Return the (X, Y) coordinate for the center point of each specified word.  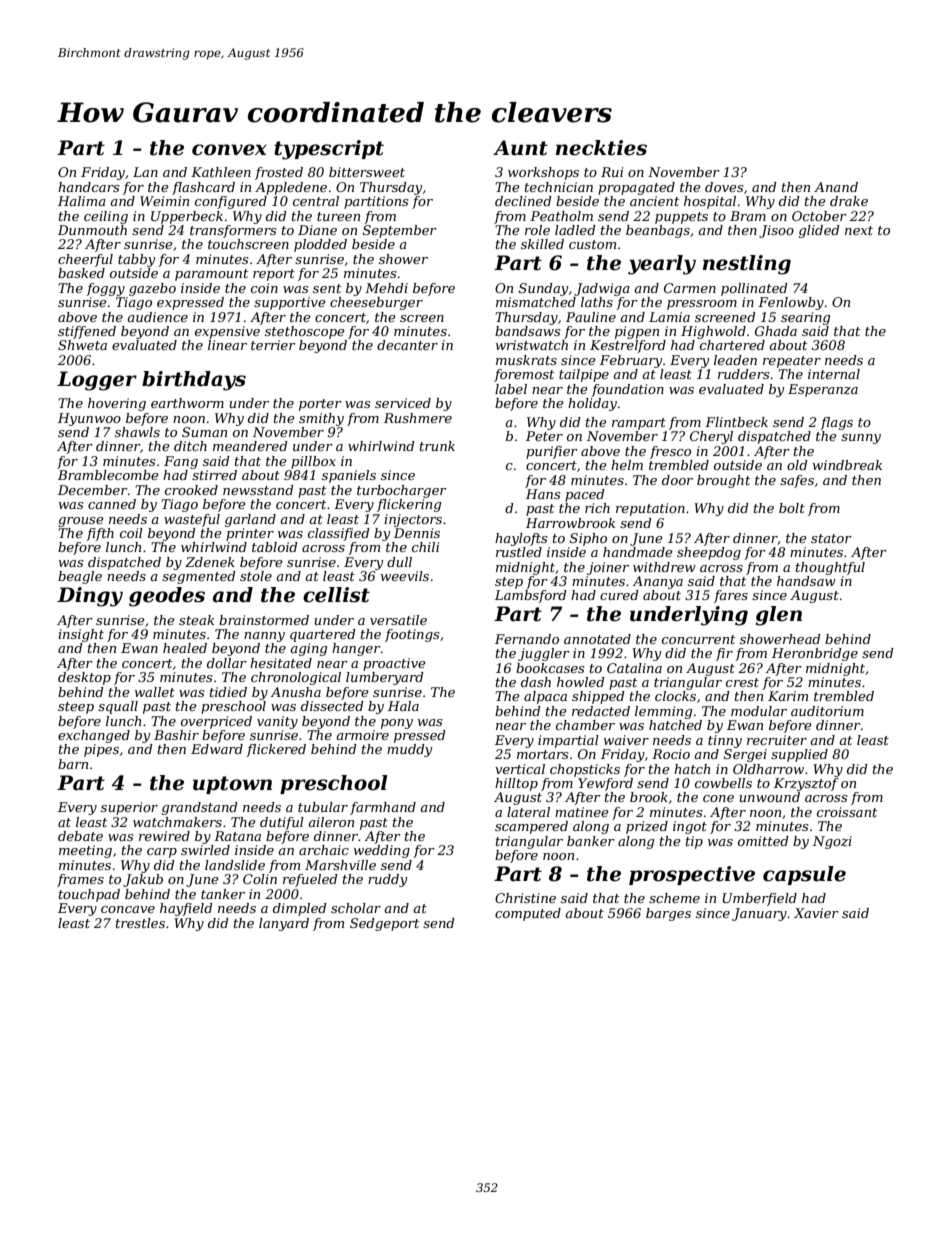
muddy (409, 750)
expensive (227, 332)
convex (229, 150)
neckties (601, 148)
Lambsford (531, 596)
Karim (788, 696)
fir (724, 654)
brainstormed (264, 620)
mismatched (536, 302)
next (859, 230)
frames (80, 880)
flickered (276, 750)
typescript (329, 150)
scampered (531, 827)
